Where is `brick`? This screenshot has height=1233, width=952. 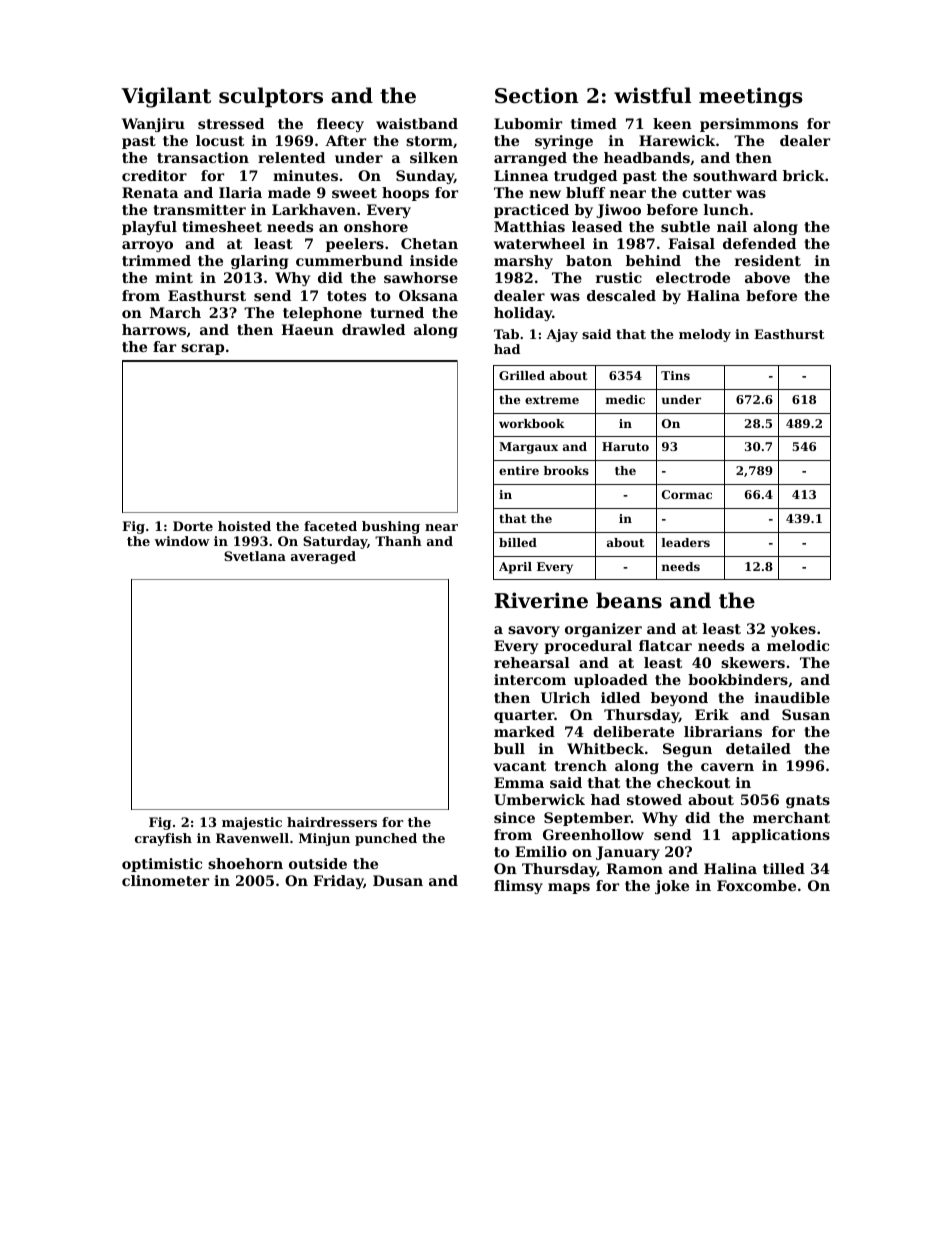 brick is located at coordinates (804, 175).
